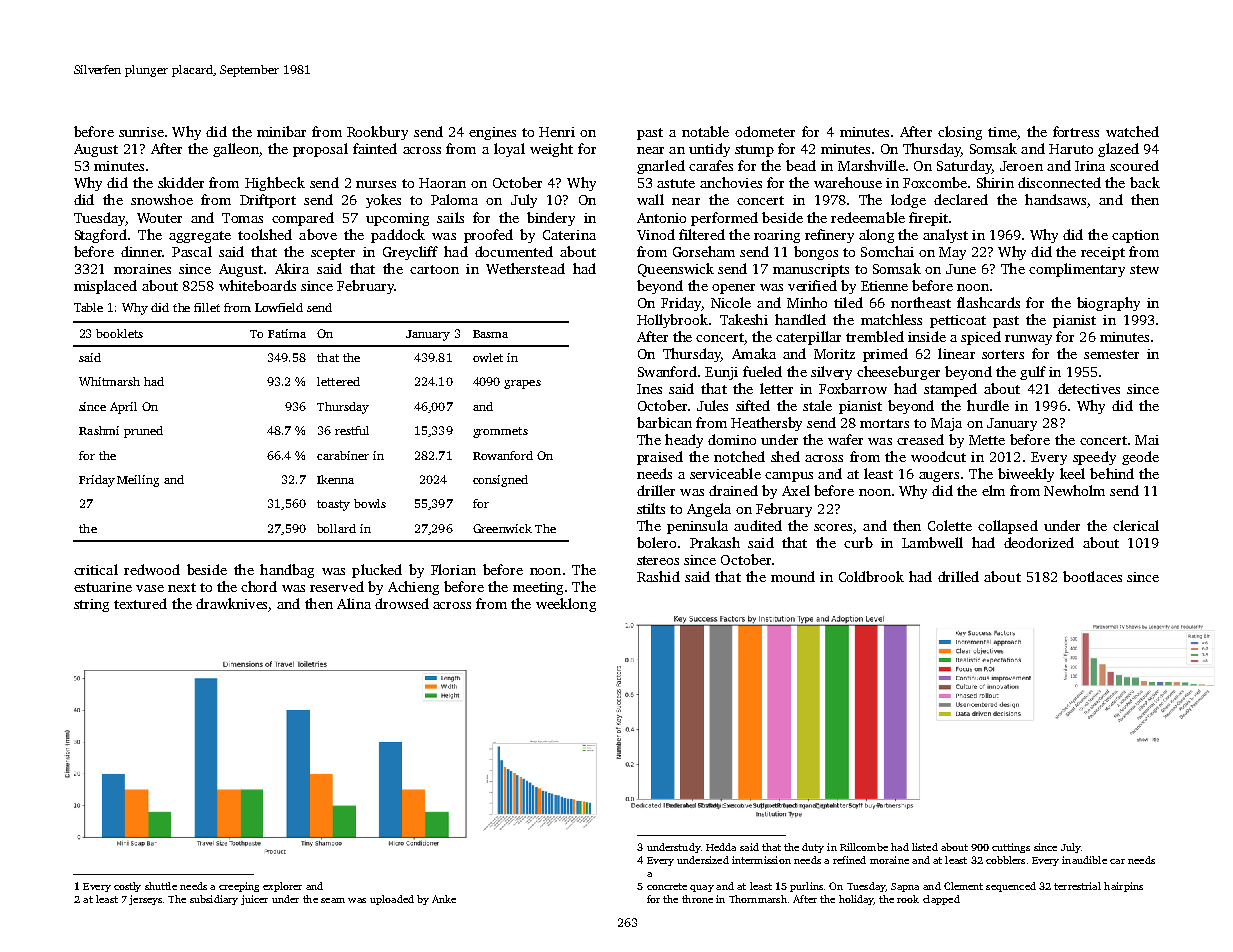  Describe the element at coordinates (127, 887) in the image. I see `costly` at that location.
